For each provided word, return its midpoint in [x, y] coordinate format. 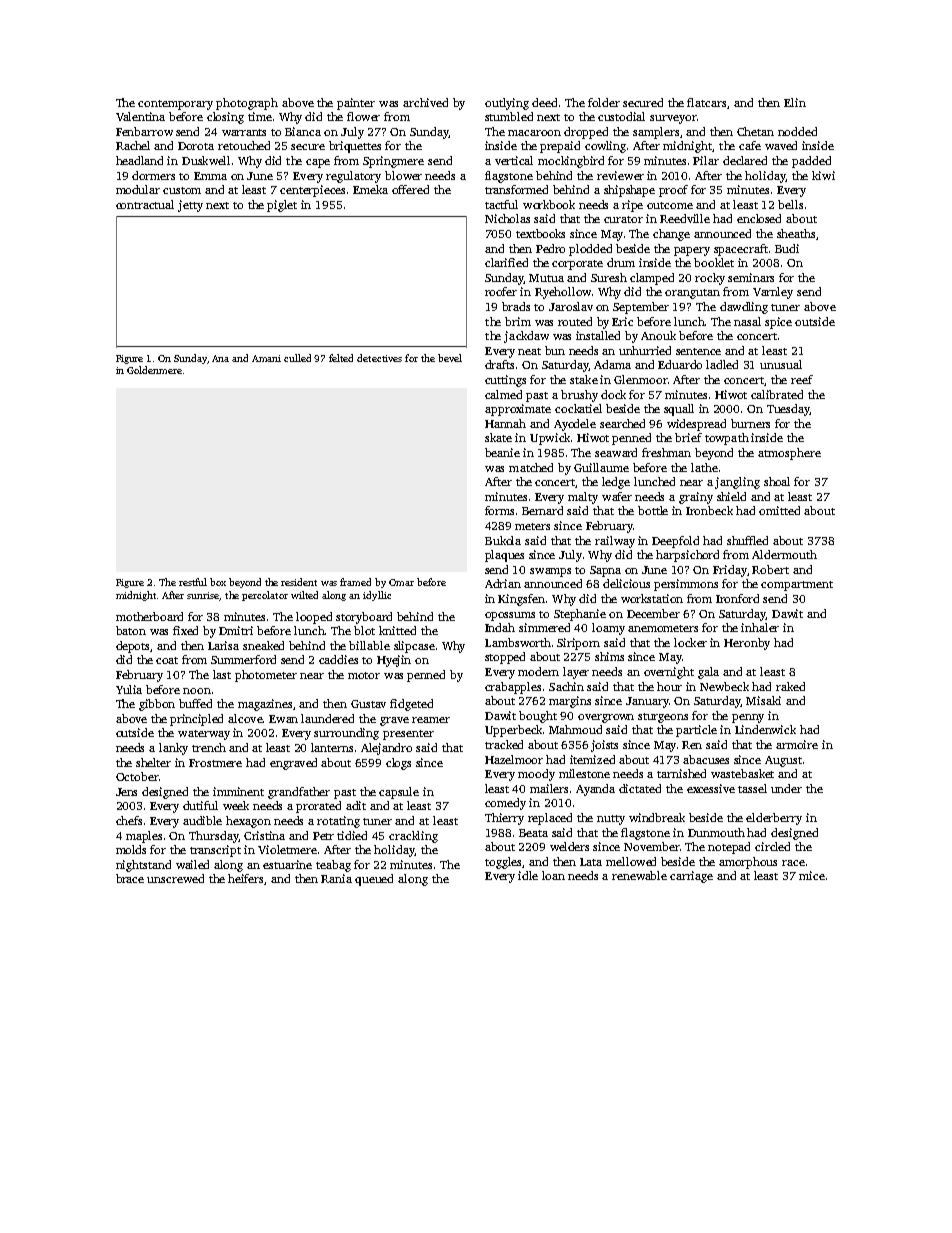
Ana [220, 358]
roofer [501, 291]
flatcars [706, 102]
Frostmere [215, 763]
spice [778, 323]
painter [356, 104]
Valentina [140, 116]
